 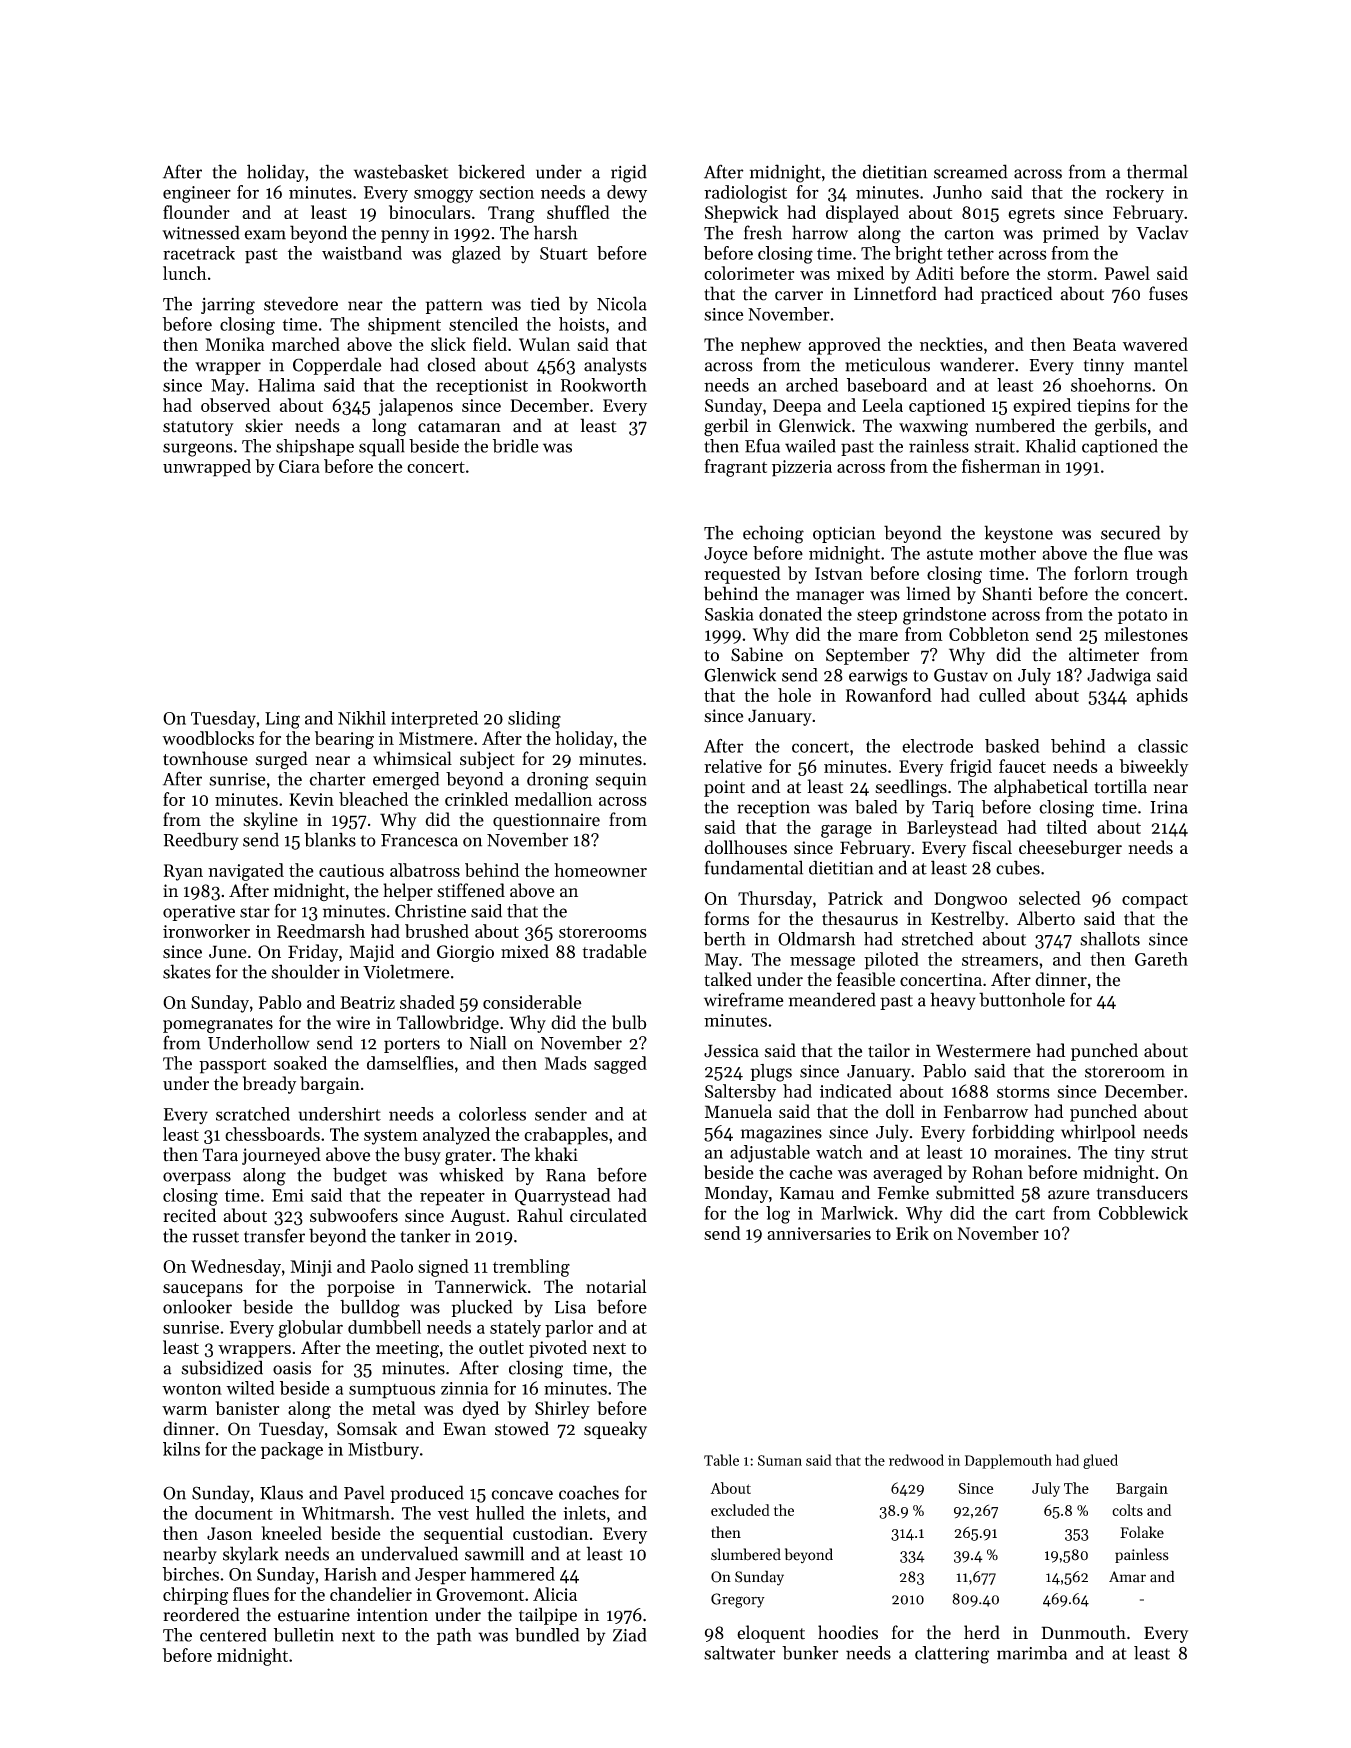 What do you see at coordinates (971, 171) in the screenshot?
I see `screamed` at bounding box center [971, 171].
